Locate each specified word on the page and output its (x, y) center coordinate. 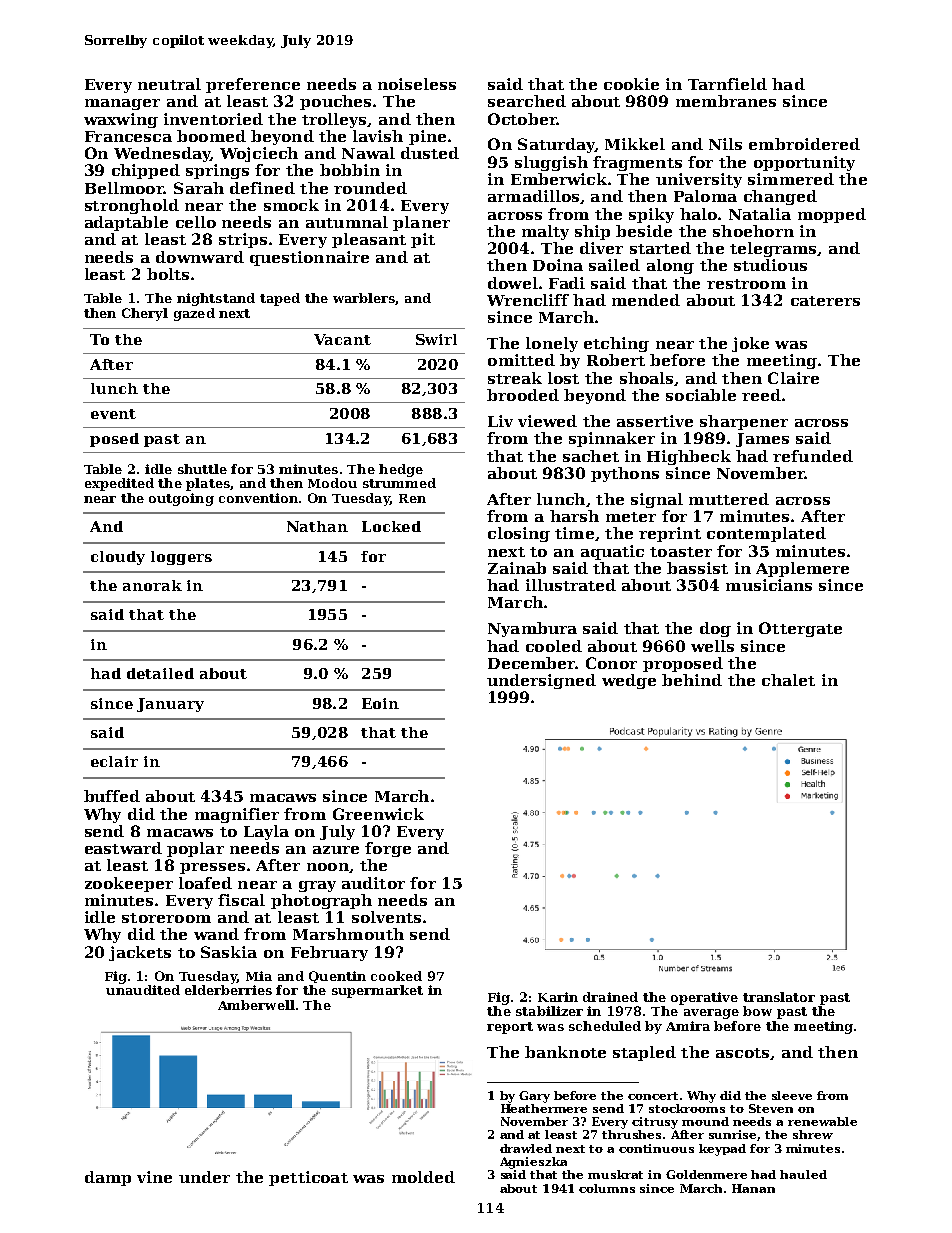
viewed (547, 421)
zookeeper (129, 884)
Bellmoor (124, 188)
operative (704, 998)
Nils (725, 144)
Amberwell (256, 1005)
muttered (729, 499)
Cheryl (145, 314)
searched (527, 101)
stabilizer (549, 1011)
